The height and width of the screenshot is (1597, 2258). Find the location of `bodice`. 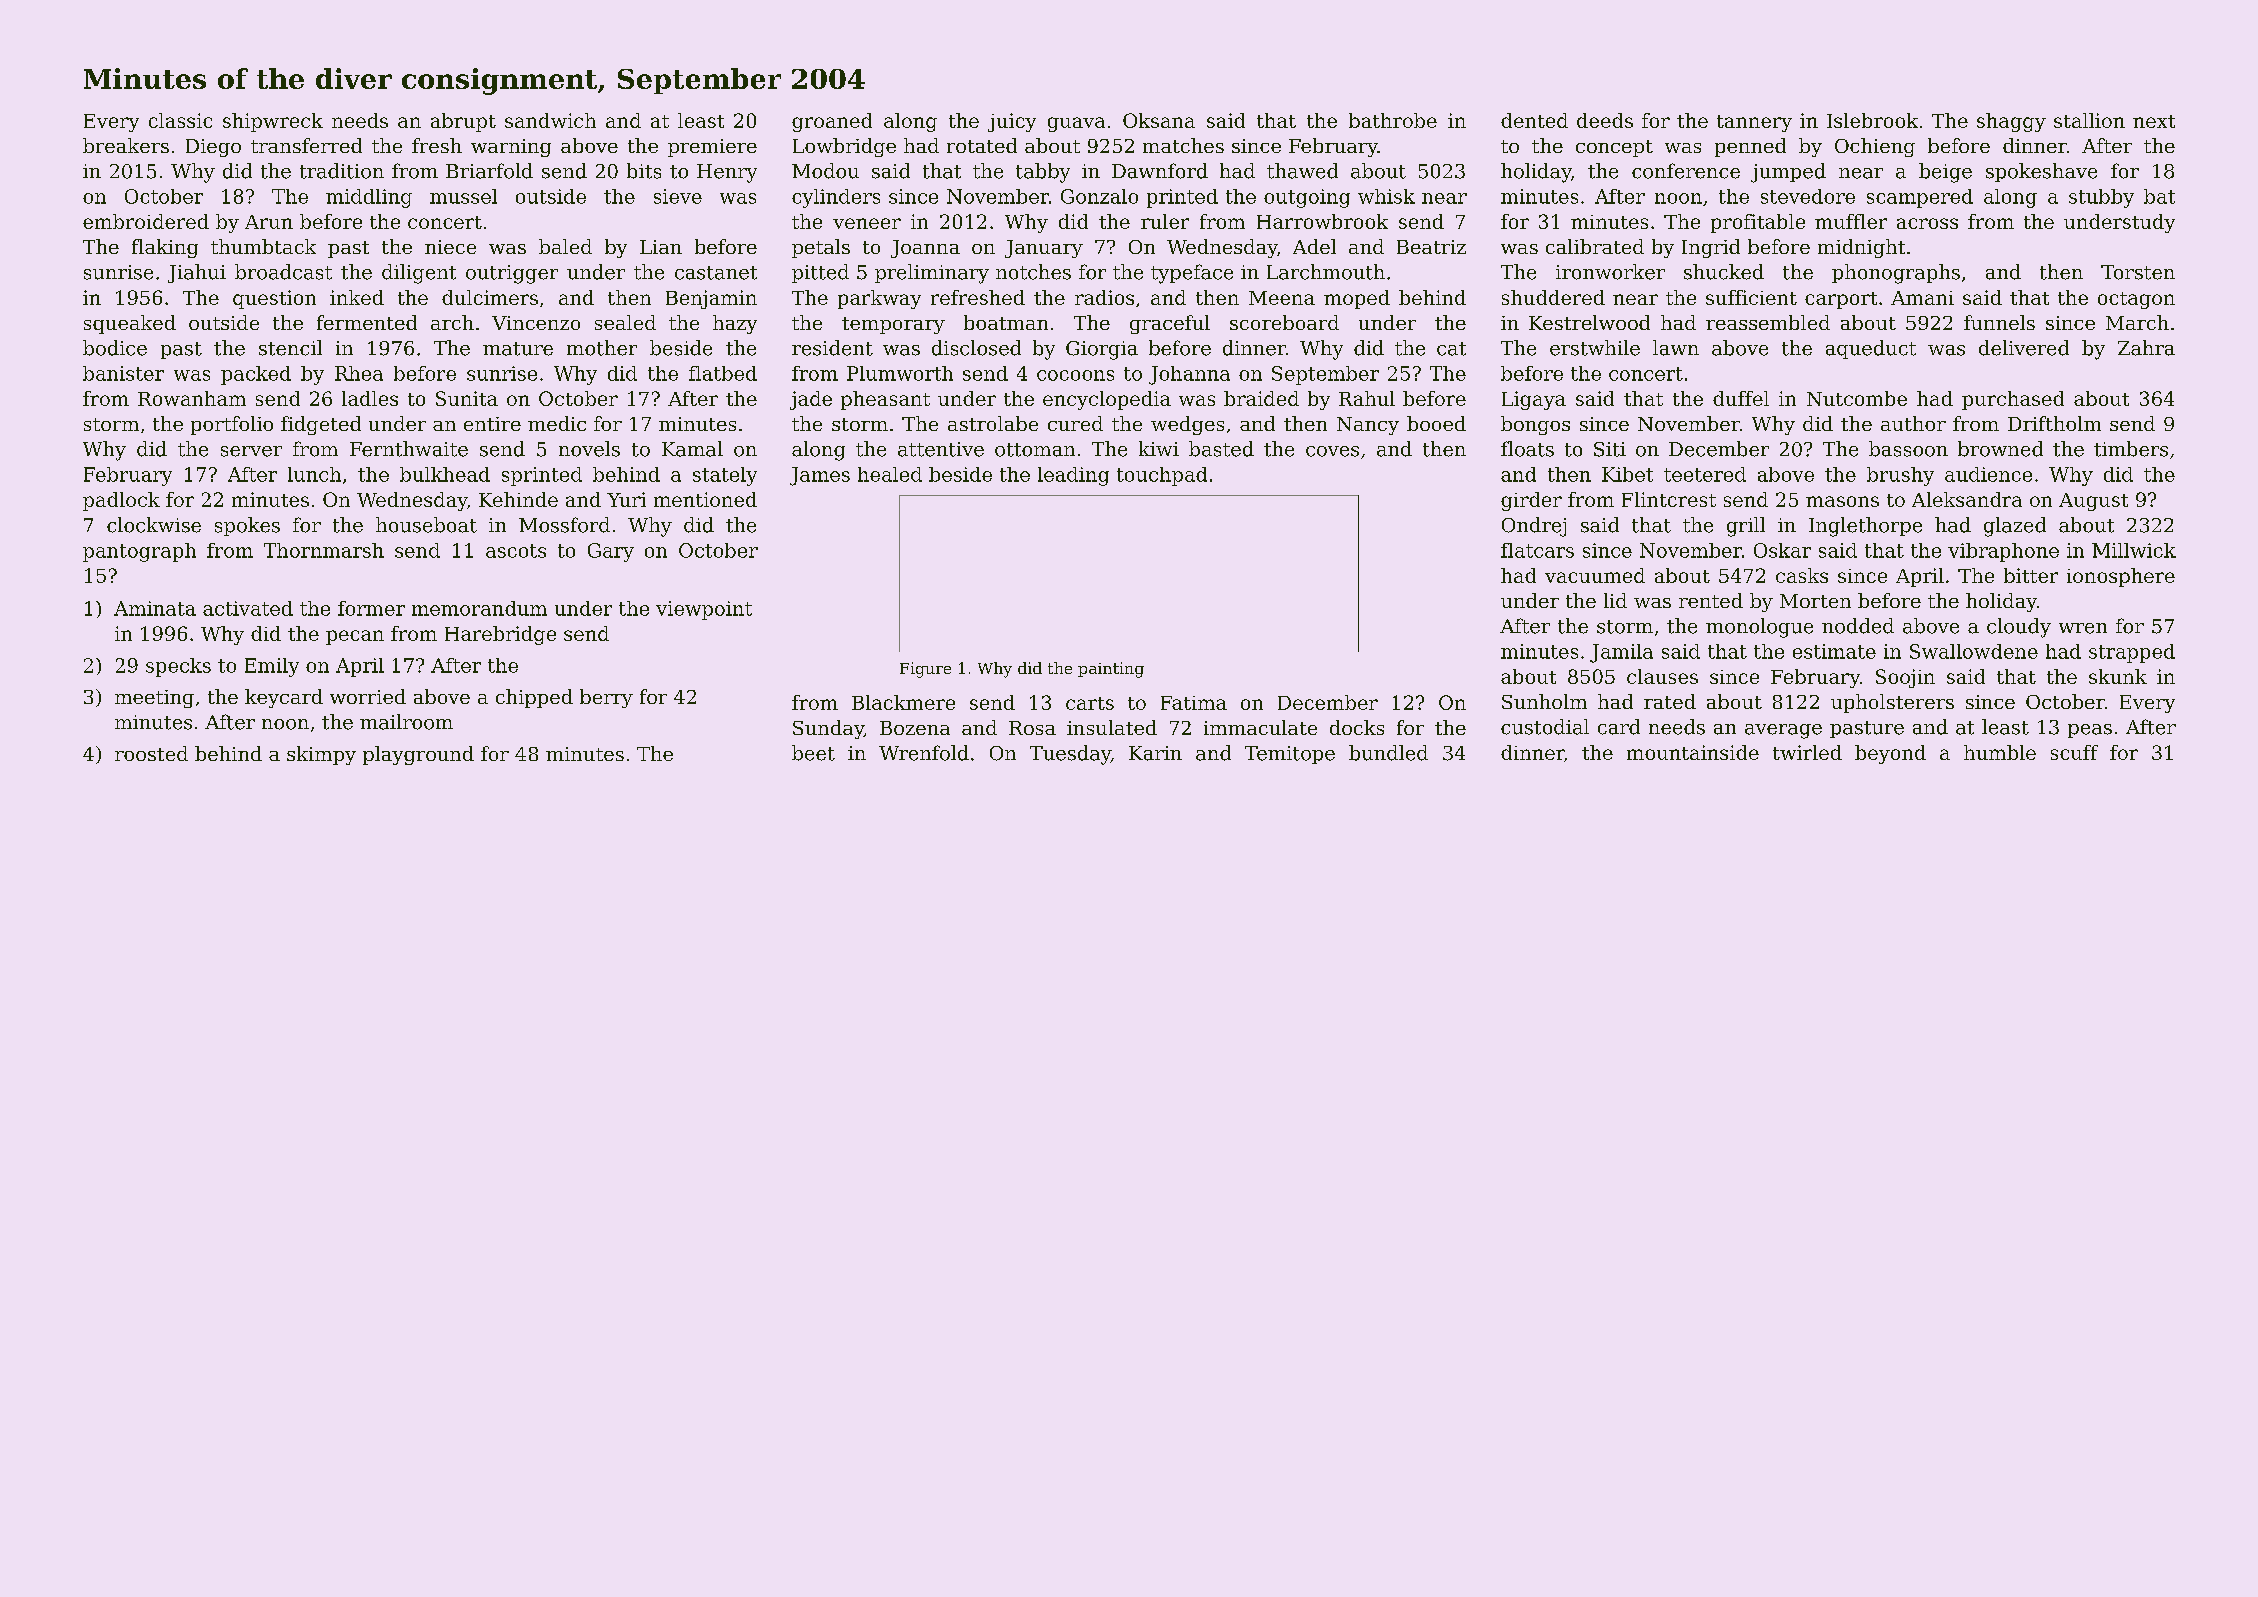

bodice is located at coordinates (115, 348).
